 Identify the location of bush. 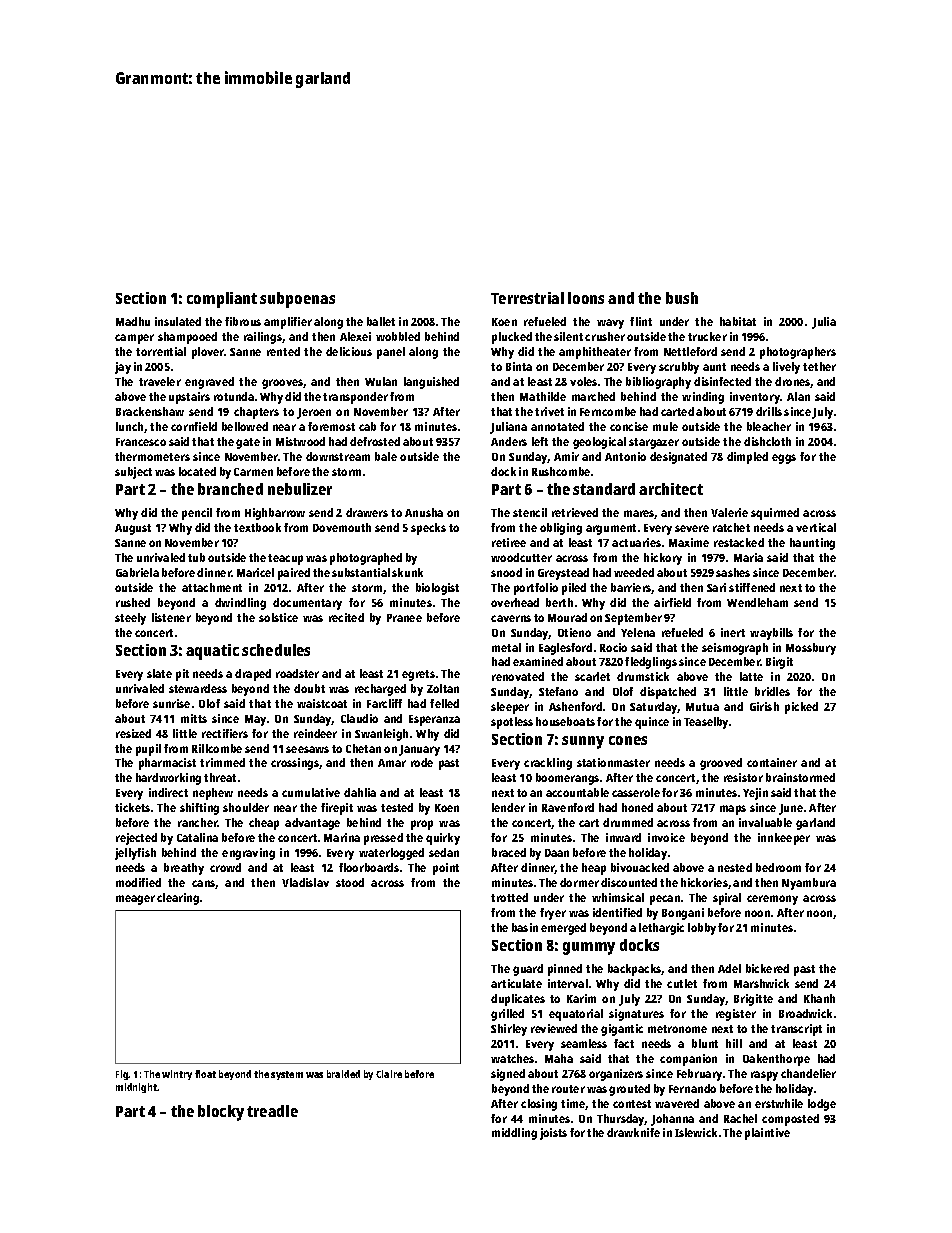
(682, 298).
